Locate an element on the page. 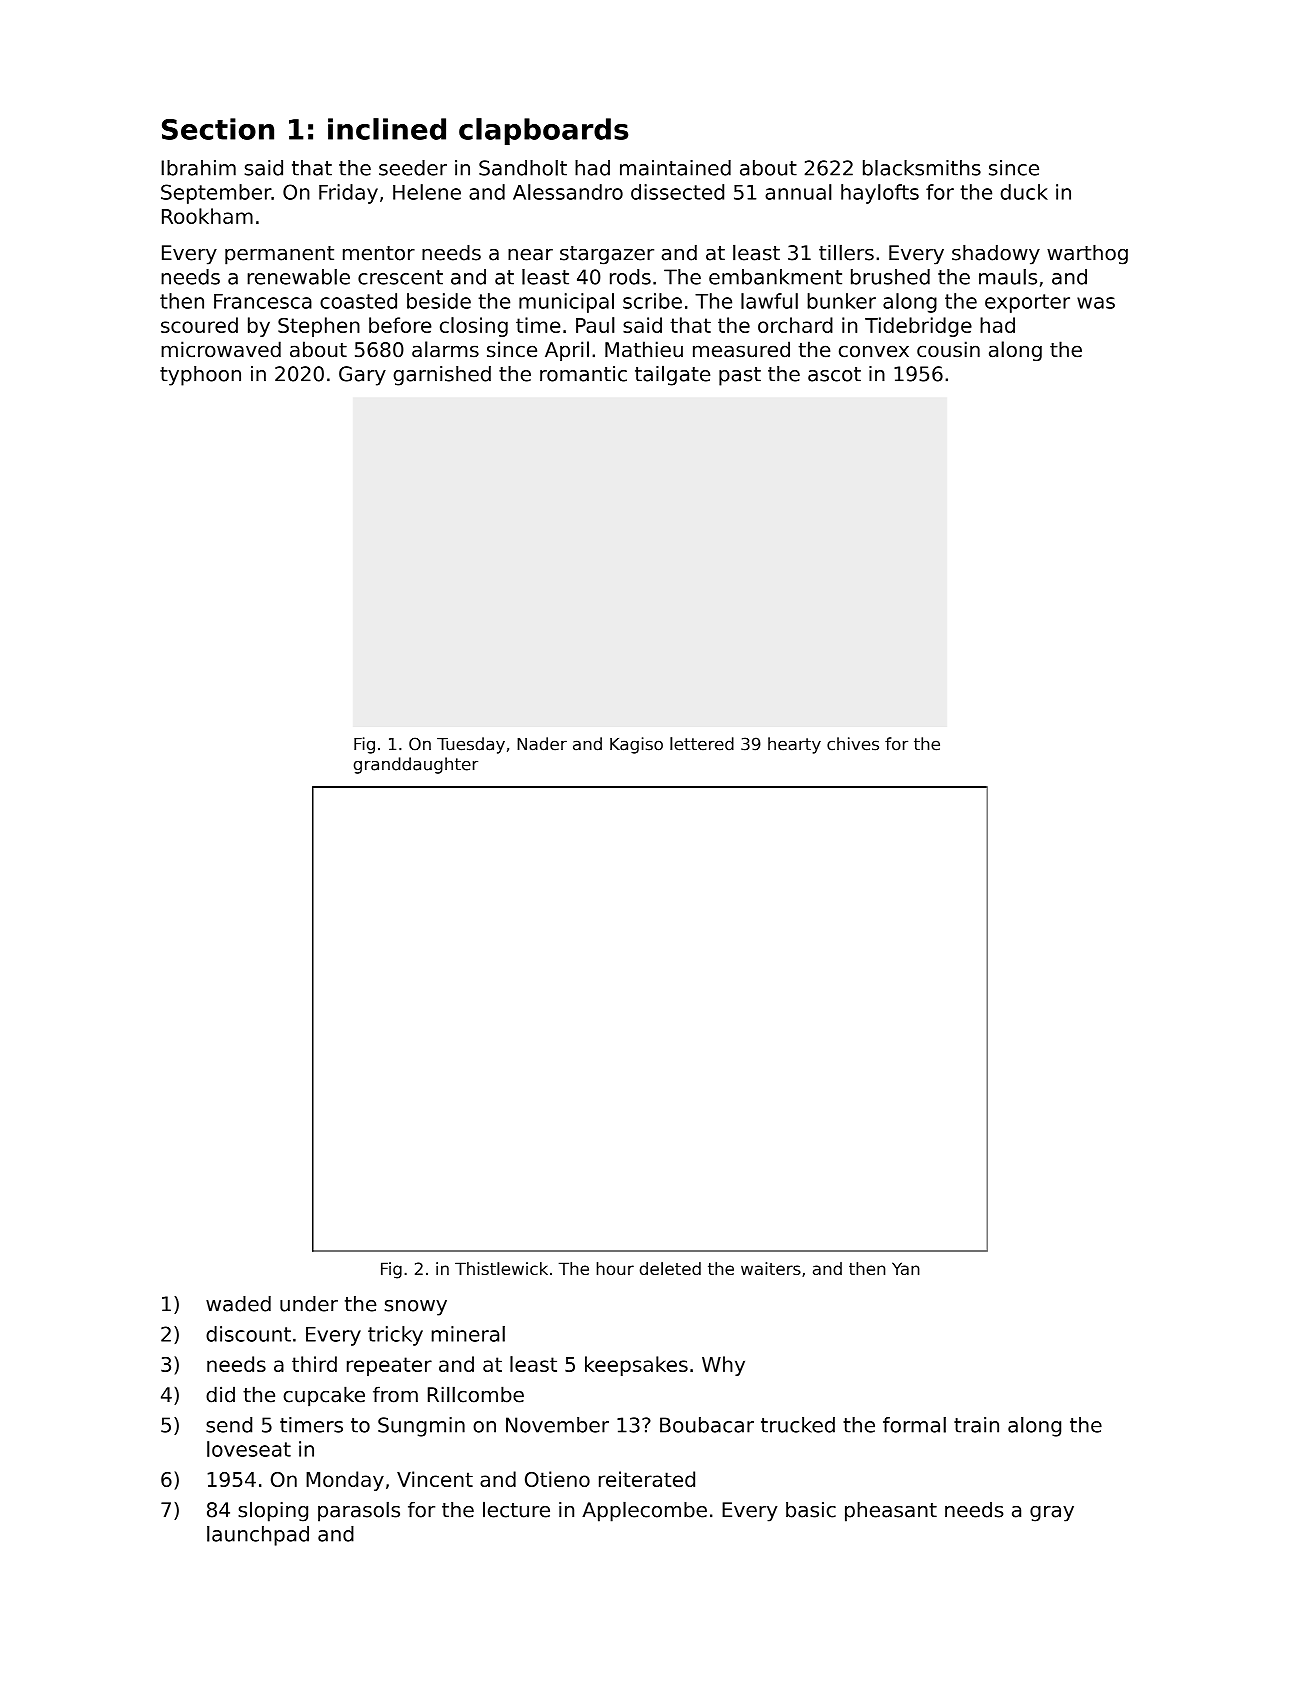 This image has height=1683, width=1300. blacksmiths is located at coordinates (922, 168).
